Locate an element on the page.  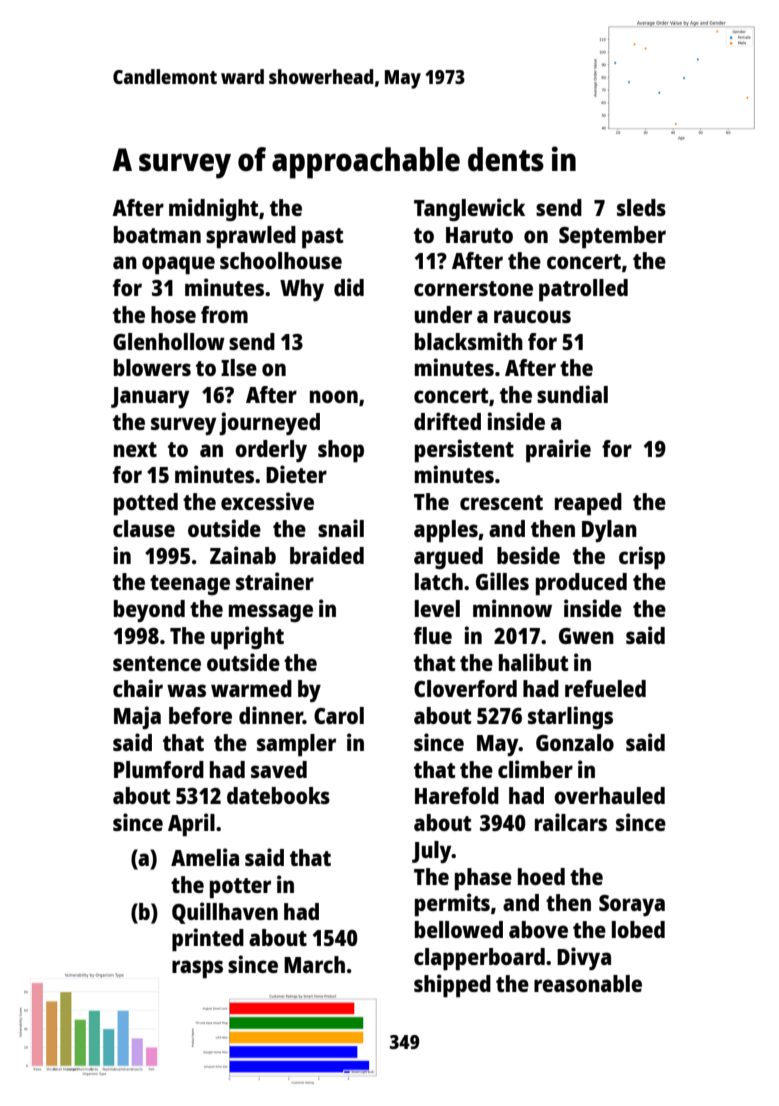
bellowed is located at coordinates (459, 929).
